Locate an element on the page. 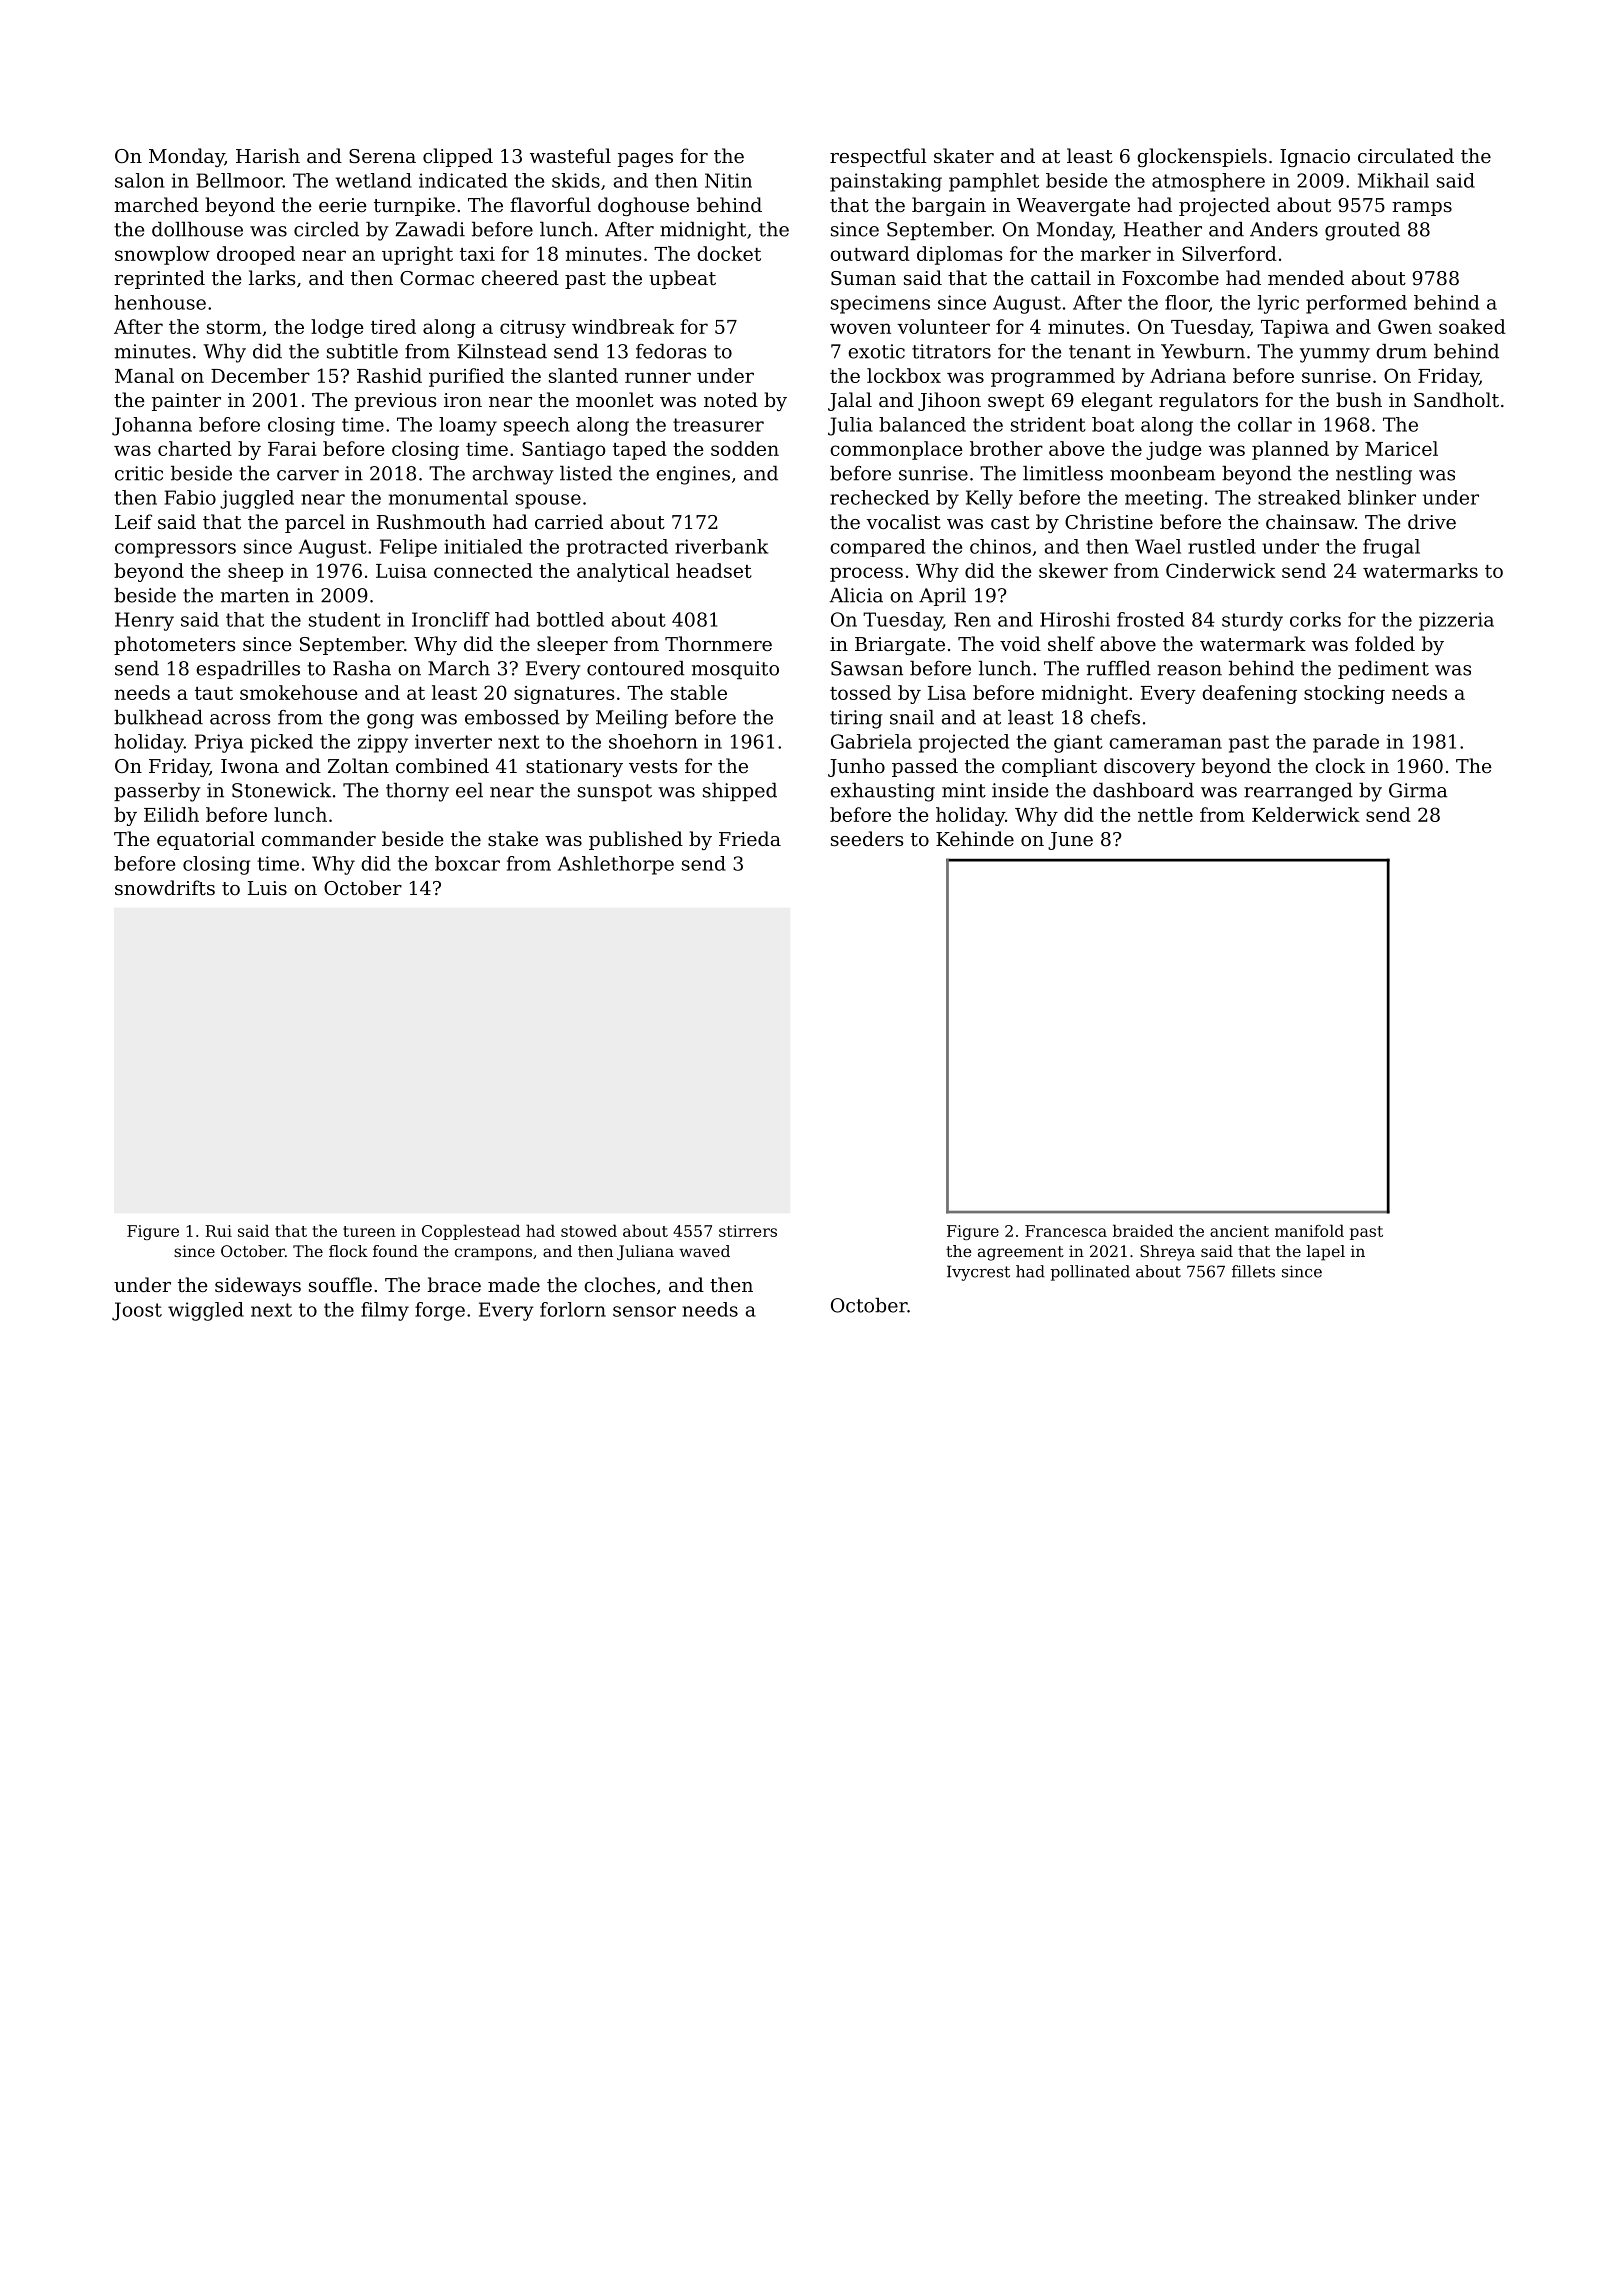 Image resolution: width=1620 pixels, height=2292 pixels. sideways is located at coordinates (258, 1286).
